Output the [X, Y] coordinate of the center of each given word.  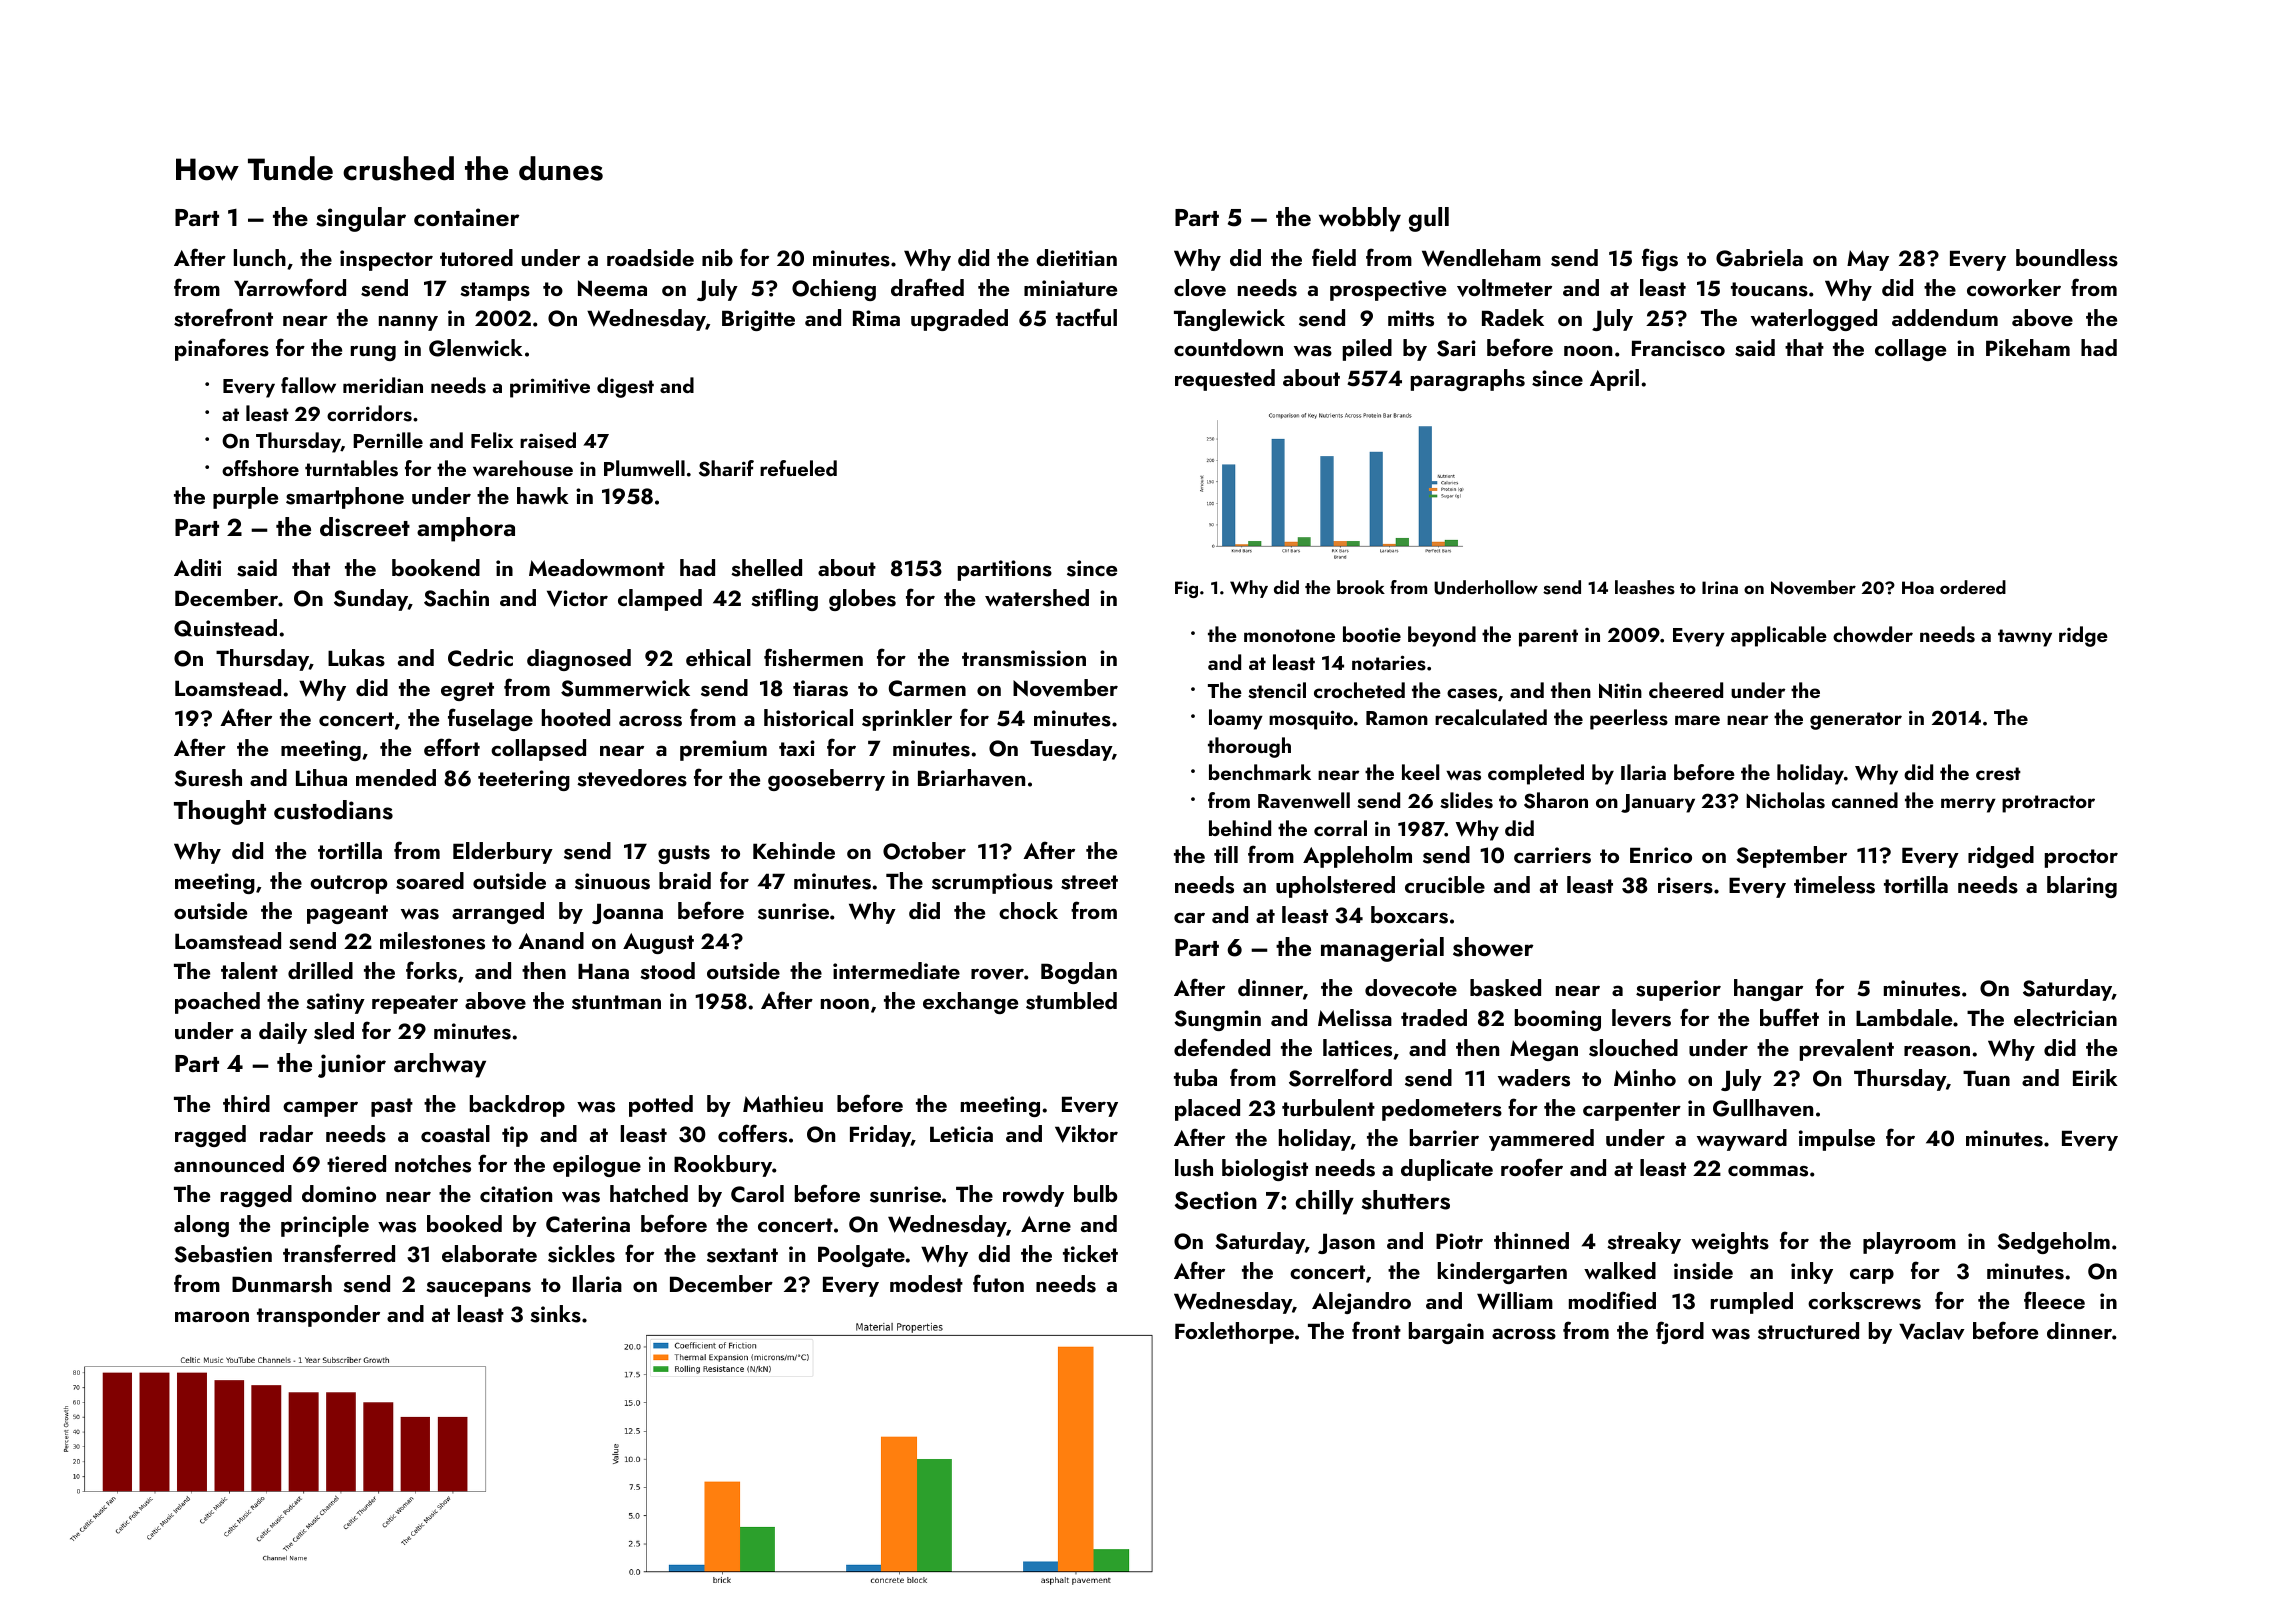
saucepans [478, 1289]
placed [1207, 1110]
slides [1466, 800]
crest [1998, 774]
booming [1558, 1020]
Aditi [197, 567]
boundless [2067, 258]
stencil [1277, 690]
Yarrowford [290, 287]
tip [515, 1136]
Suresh [208, 778]
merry [1968, 805]
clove [1200, 288]
